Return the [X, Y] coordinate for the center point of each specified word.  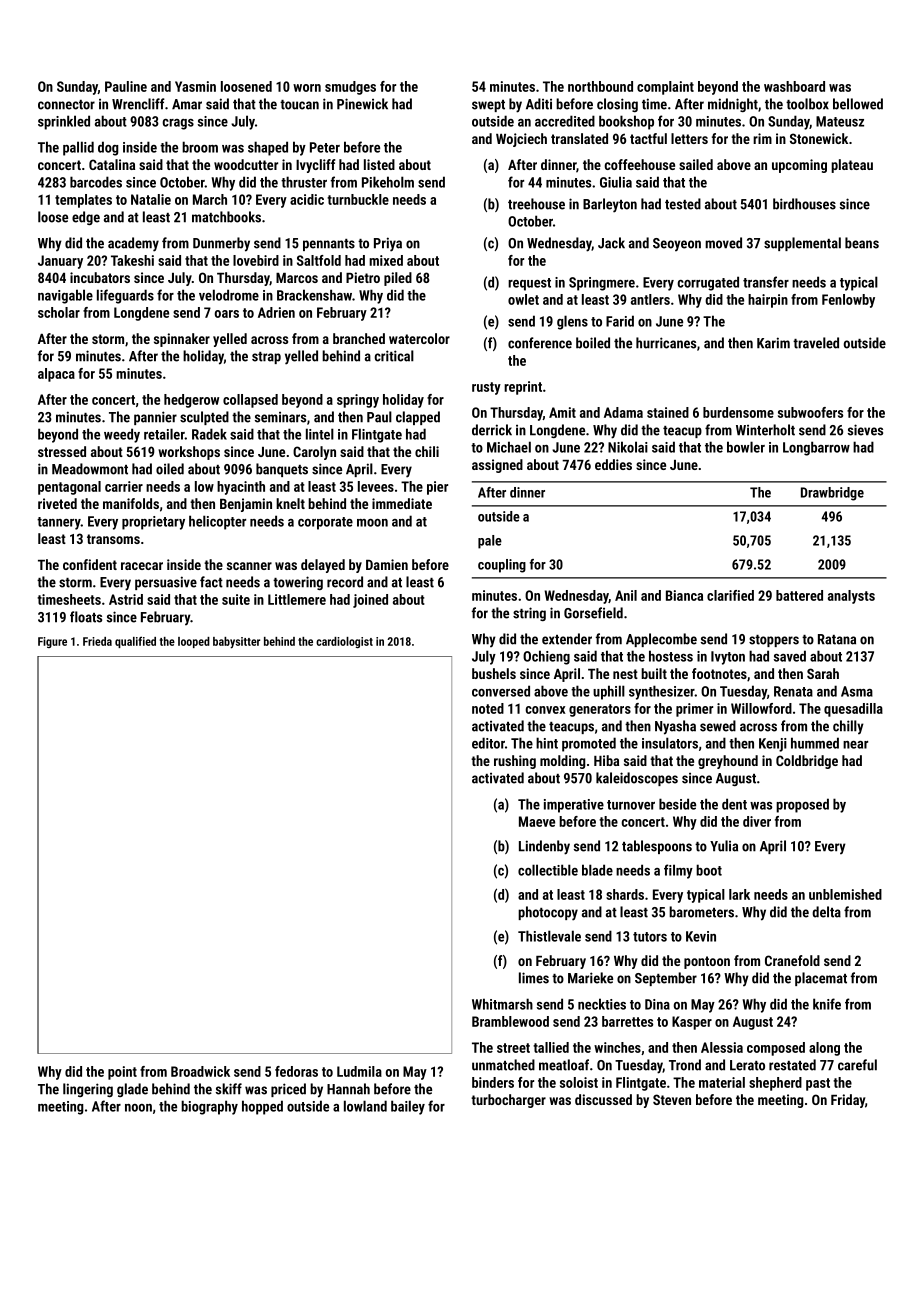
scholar [59, 312]
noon [138, 1108]
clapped [418, 418]
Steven [672, 1099]
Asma [857, 691]
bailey [408, 1107]
